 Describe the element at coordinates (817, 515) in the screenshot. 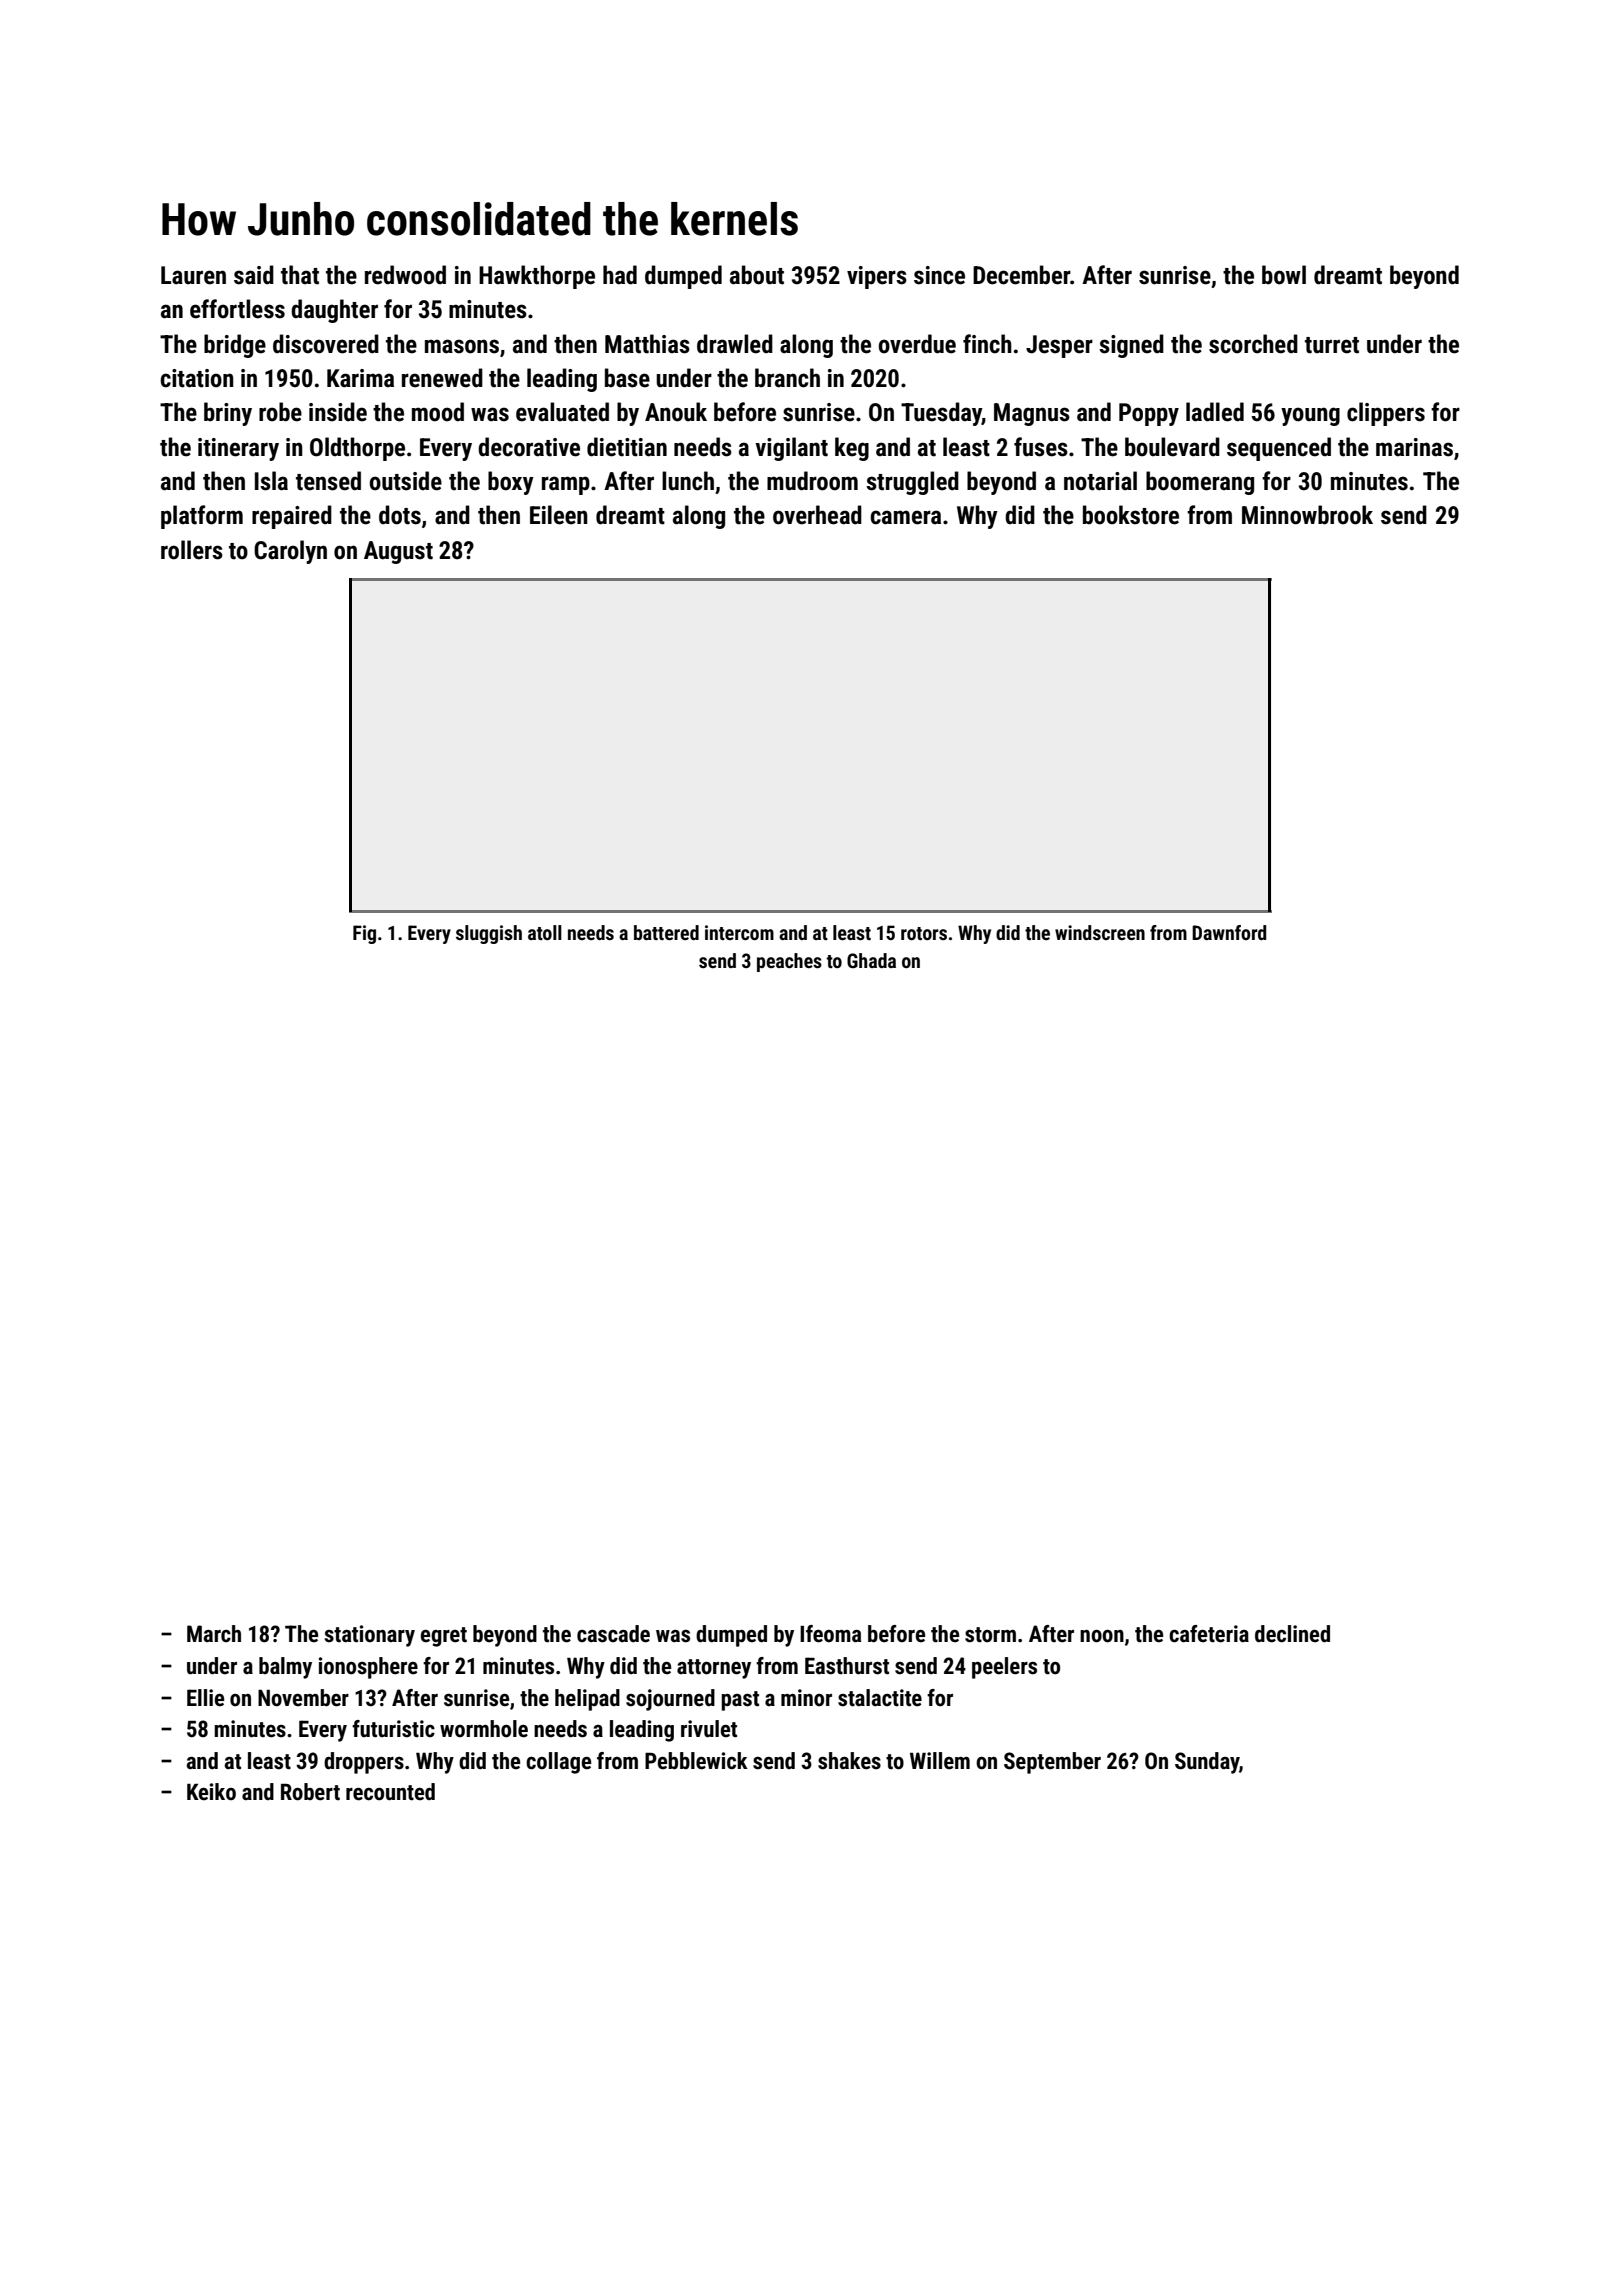

I see `overhead` at that location.
